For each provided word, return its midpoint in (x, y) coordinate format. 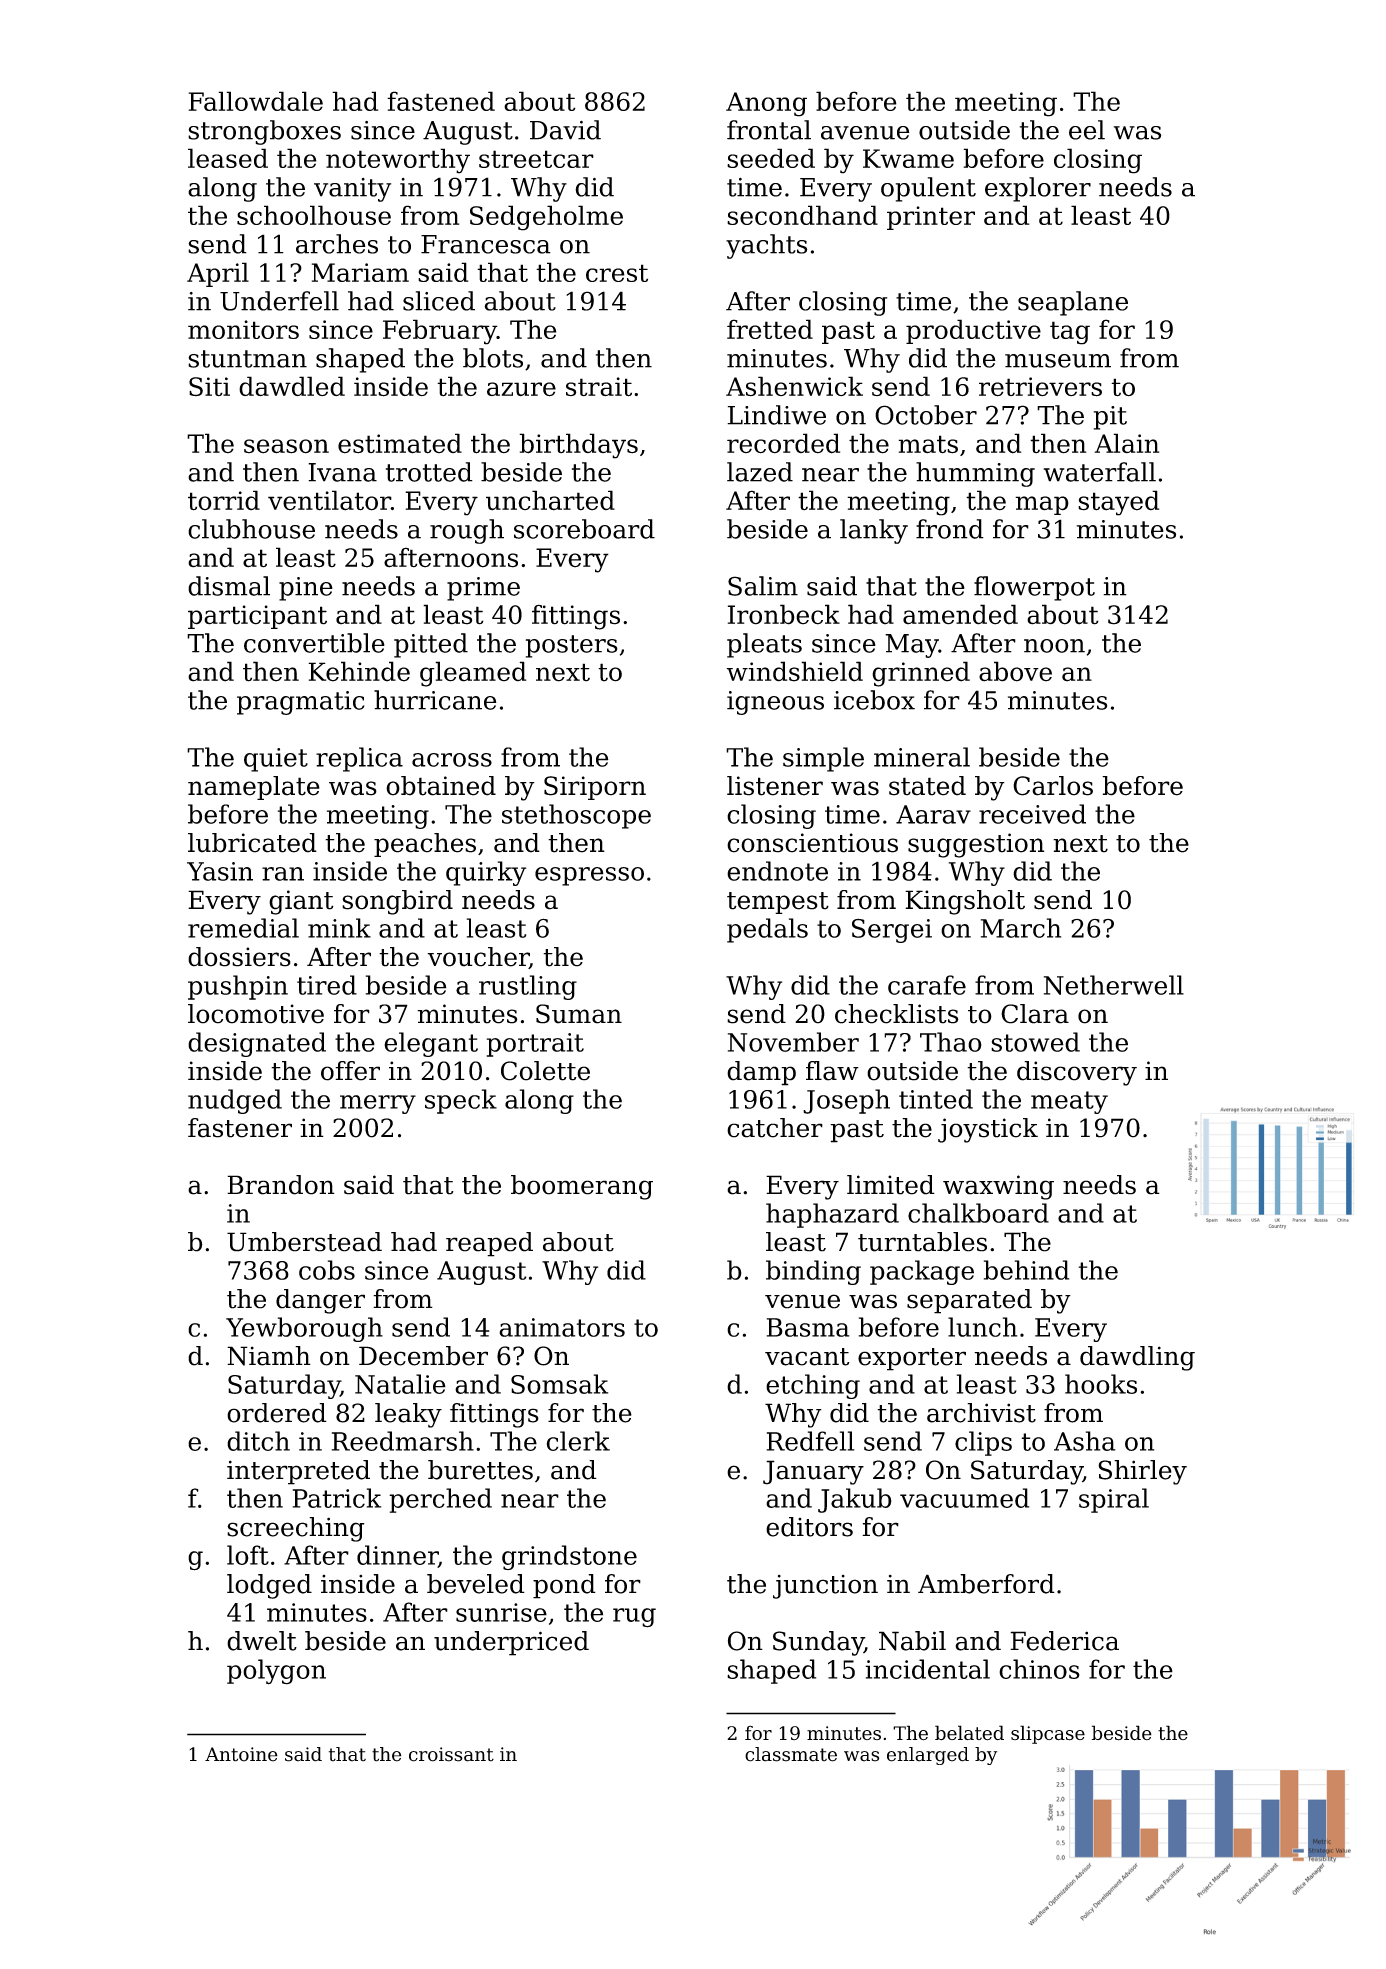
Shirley (1142, 1472)
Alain (1127, 443)
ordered (277, 1413)
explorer (1038, 189)
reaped (489, 1244)
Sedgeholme (546, 218)
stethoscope (576, 816)
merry (378, 1104)
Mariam (360, 272)
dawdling (1137, 1358)
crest (617, 273)
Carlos (1053, 786)
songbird (397, 902)
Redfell (810, 1441)
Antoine (241, 1754)
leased (228, 158)
